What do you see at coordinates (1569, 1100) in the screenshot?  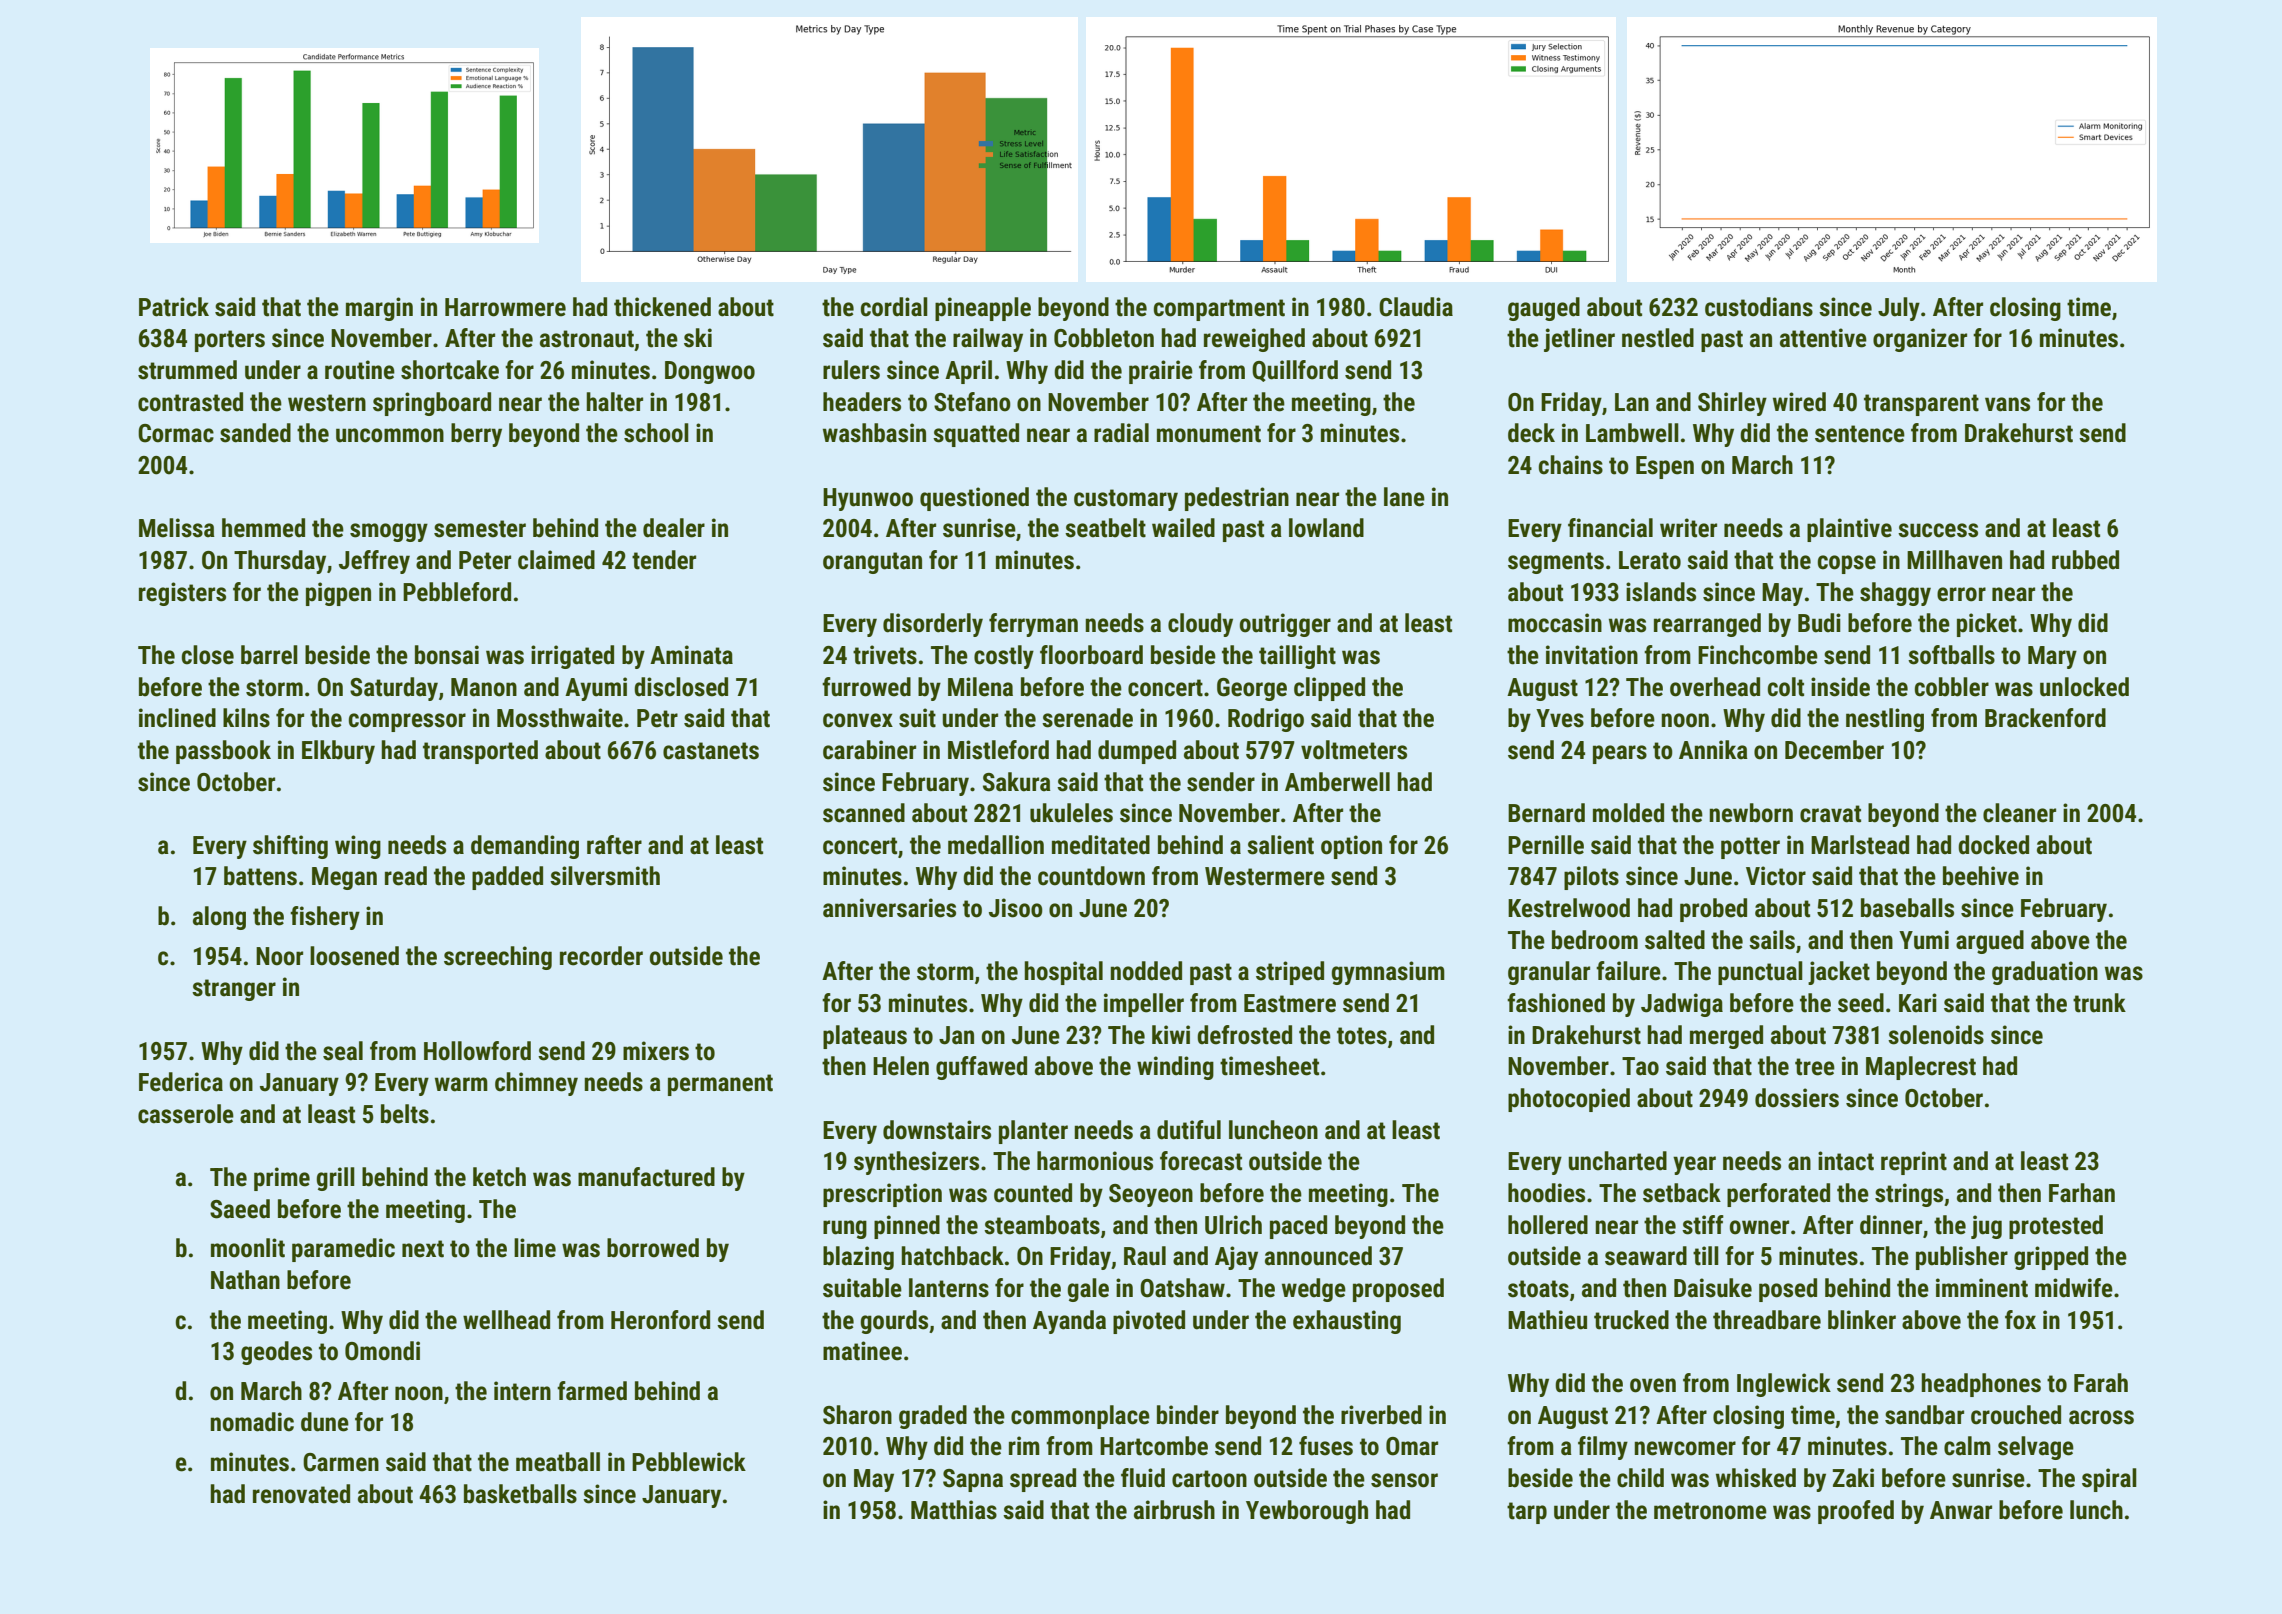 I see `photocopied` at bounding box center [1569, 1100].
